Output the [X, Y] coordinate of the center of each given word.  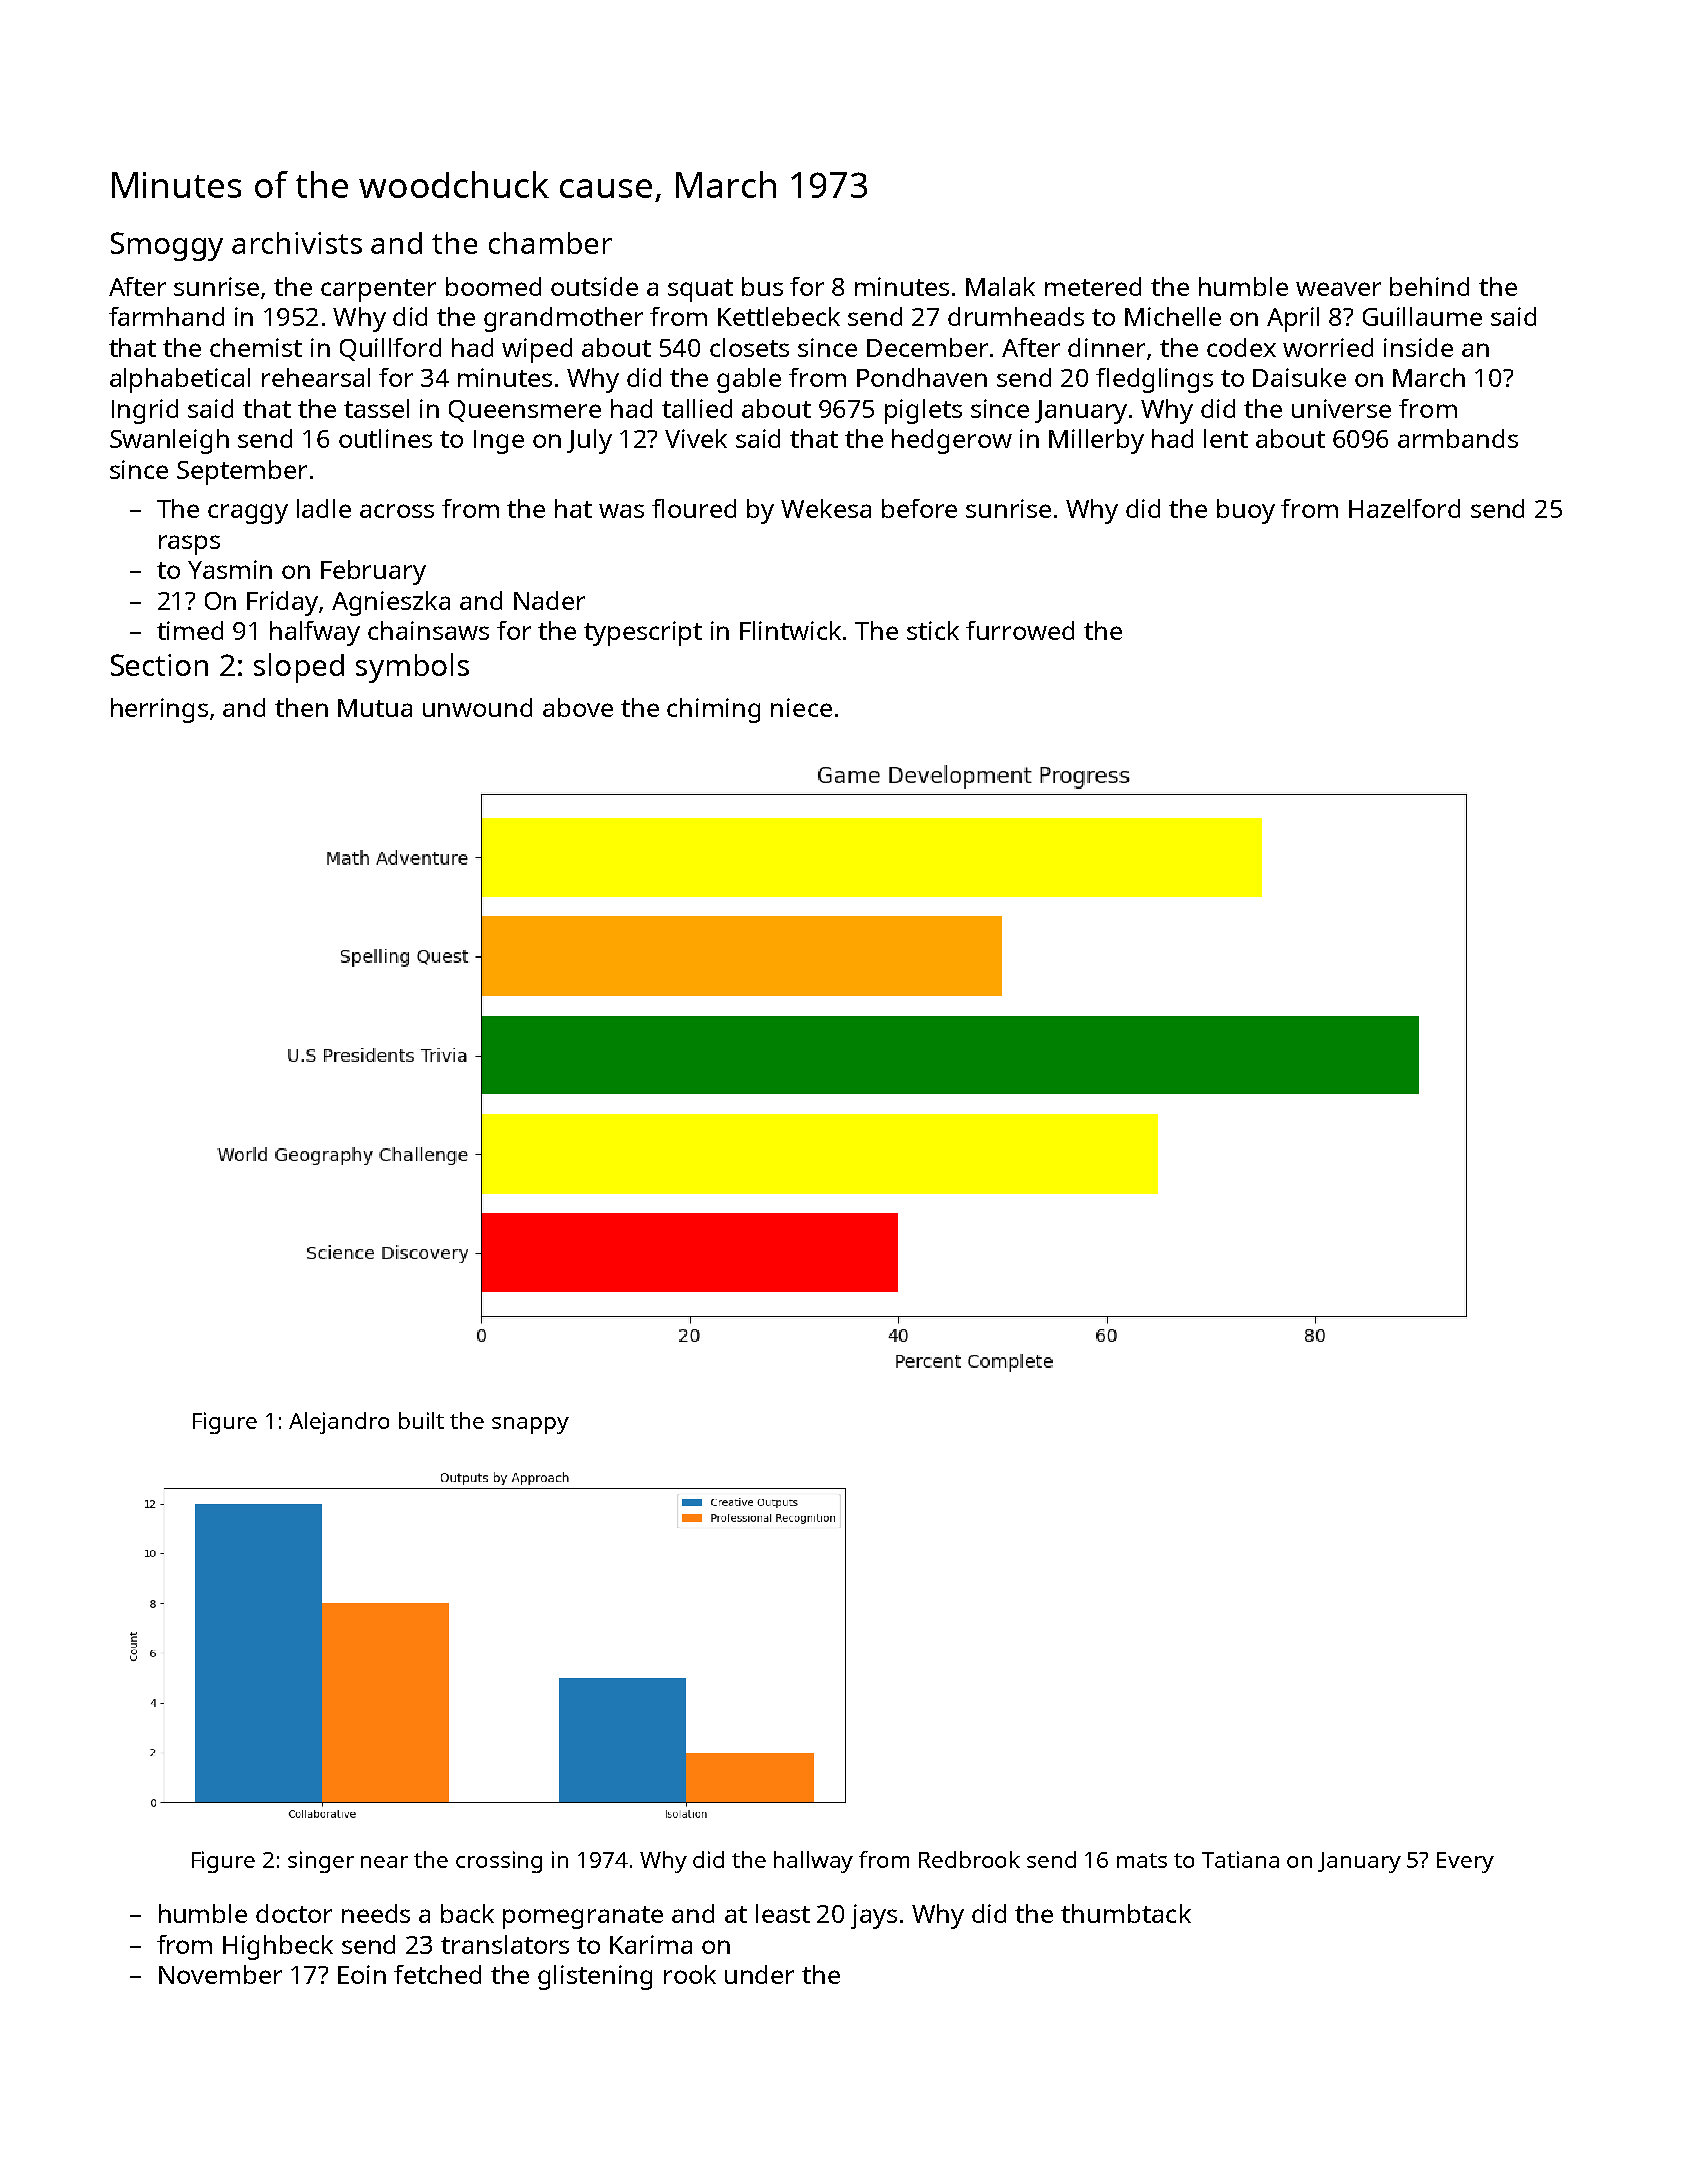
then [301, 707]
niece [801, 707]
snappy [530, 1425]
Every [1465, 1862]
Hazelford [1404, 508]
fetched [437, 1974]
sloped [299, 668]
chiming [713, 710]
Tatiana [1240, 1859]
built [421, 1420]
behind [1429, 286]
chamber [550, 243]
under [759, 1974]
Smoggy [167, 246]
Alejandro [339, 1423]
